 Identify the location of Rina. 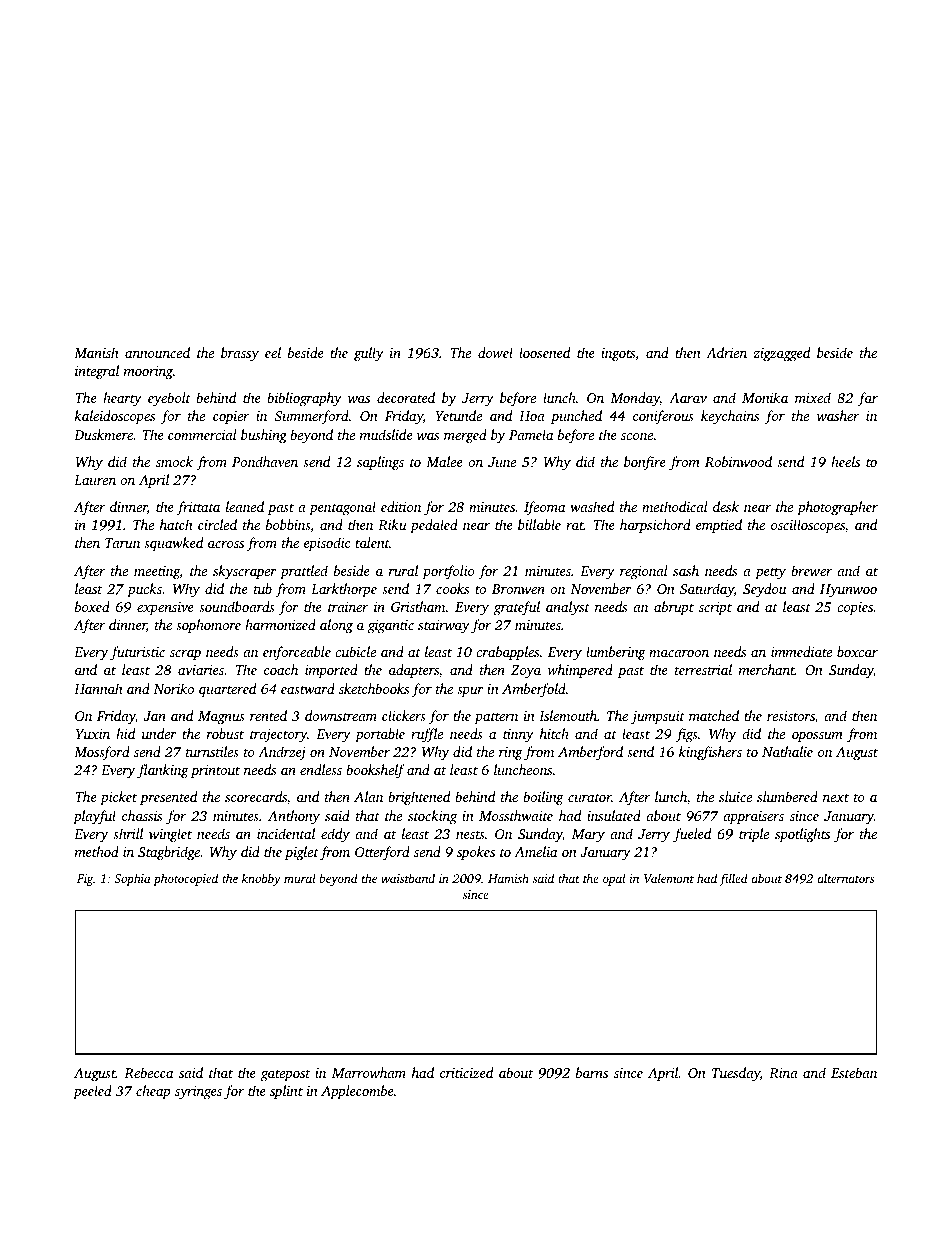
(783, 1073).
